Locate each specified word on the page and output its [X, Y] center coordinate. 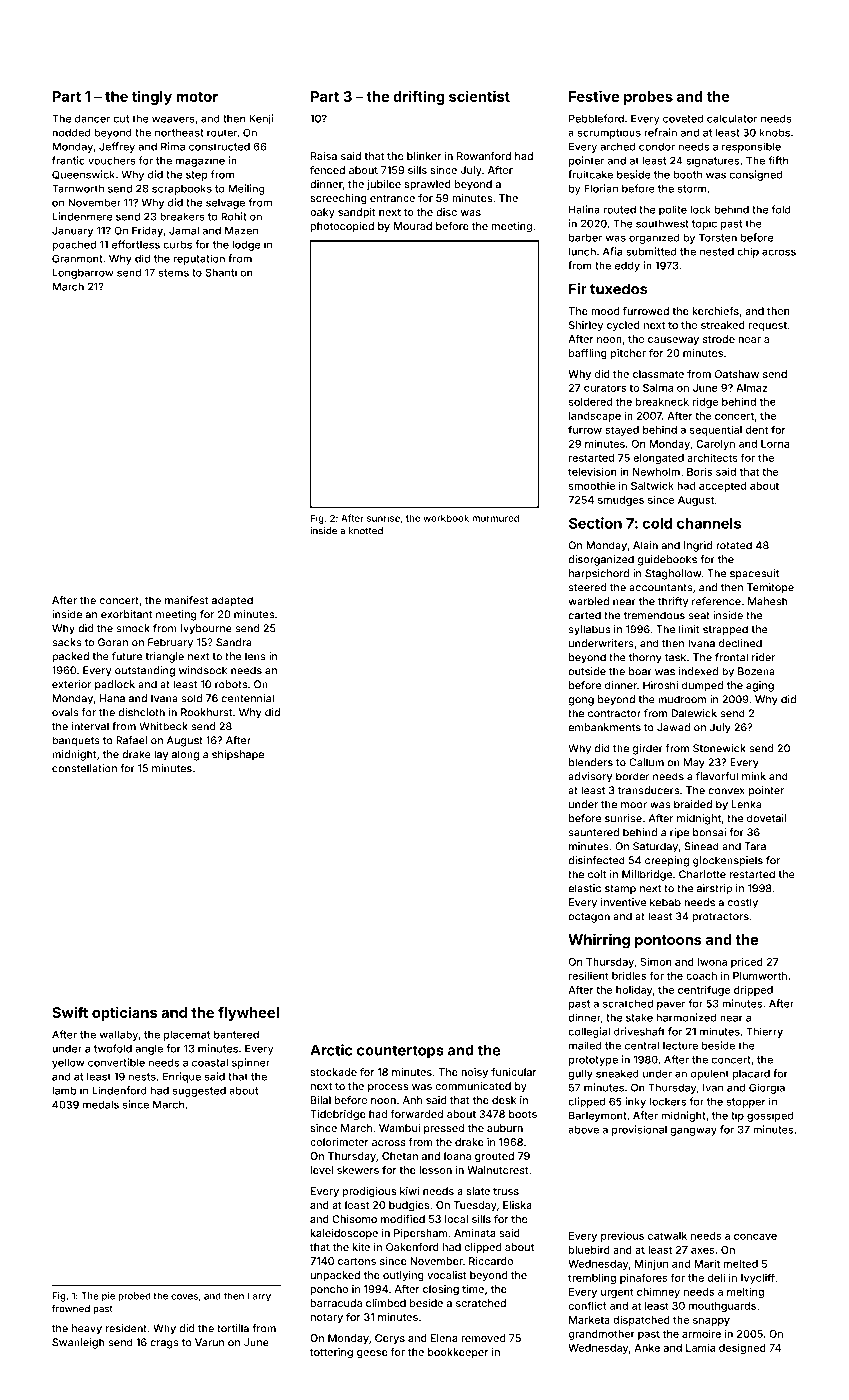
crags [164, 1344]
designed [742, 1348]
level [322, 1170]
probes [648, 98]
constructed [219, 147]
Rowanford [484, 156]
